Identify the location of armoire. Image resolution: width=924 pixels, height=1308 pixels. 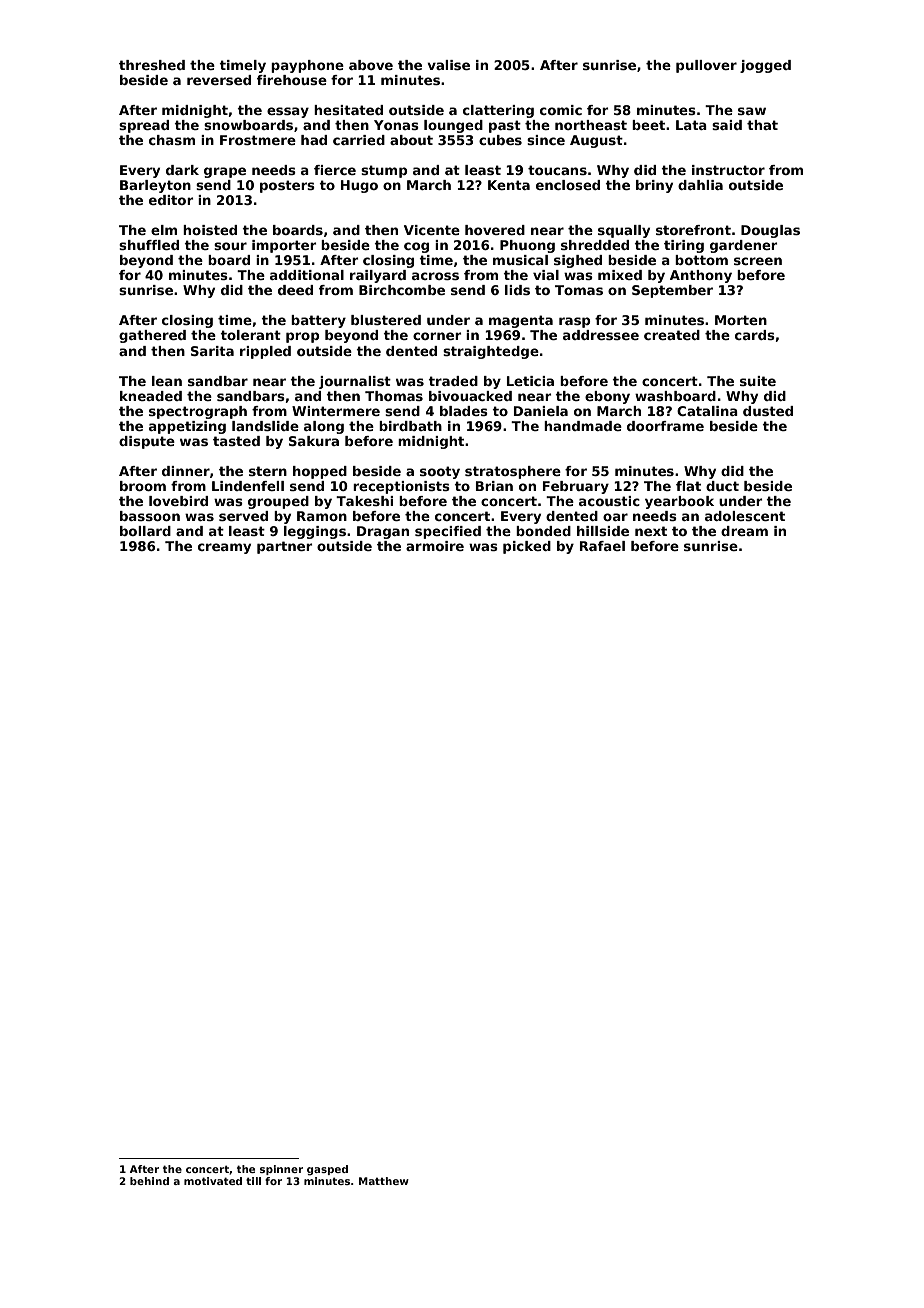
(435, 546).
